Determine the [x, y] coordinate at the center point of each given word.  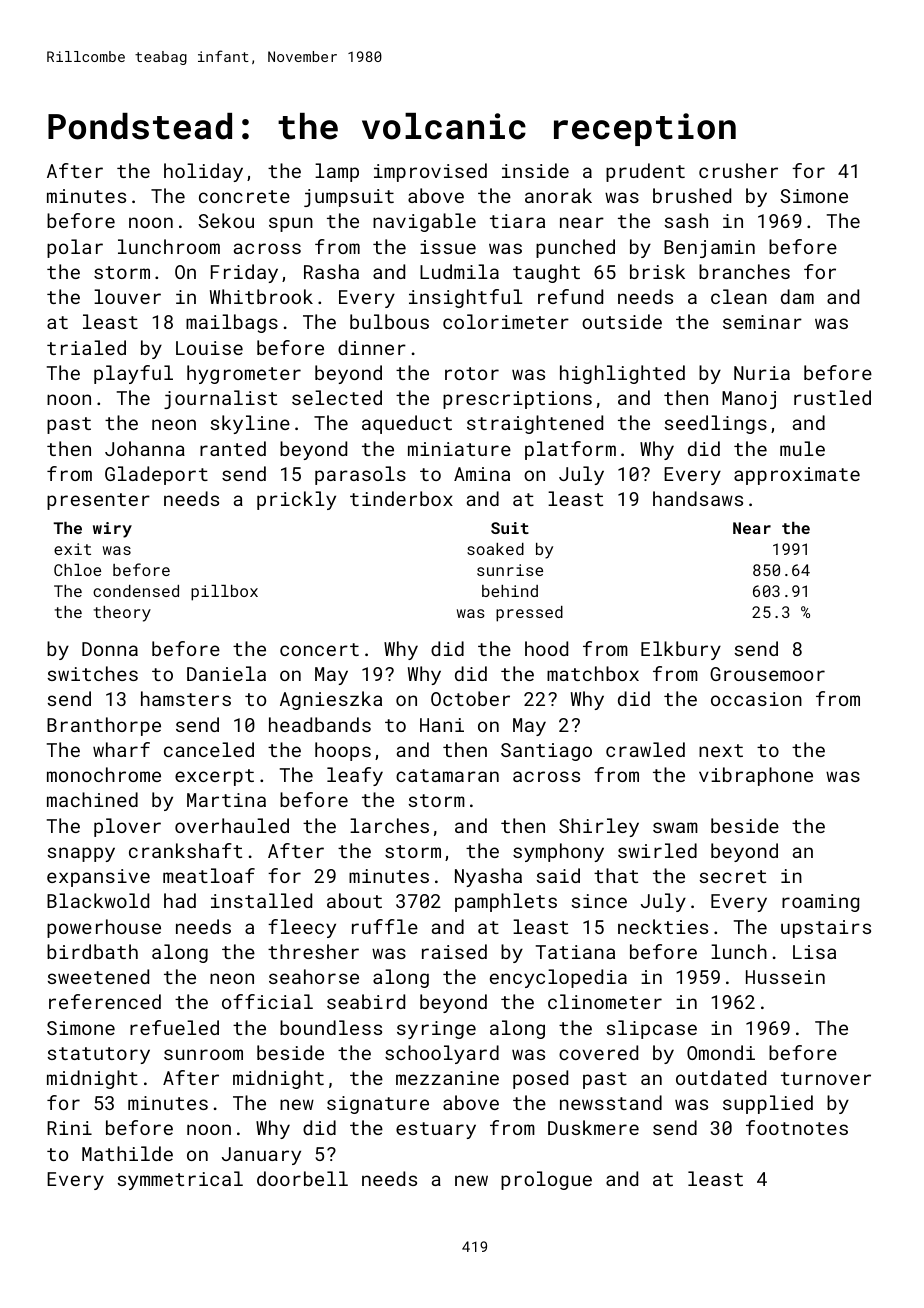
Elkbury [681, 650]
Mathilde [127, 1153]
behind [510, 591]
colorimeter [506, 321]
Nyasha [488, 877]
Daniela [226, 673]
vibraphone [756, 776]
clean [739, 296]
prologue [546, 1180]
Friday [244, 273]
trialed [86, 347]
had [180, 900]
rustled [832, 397]
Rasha [331, 271]
